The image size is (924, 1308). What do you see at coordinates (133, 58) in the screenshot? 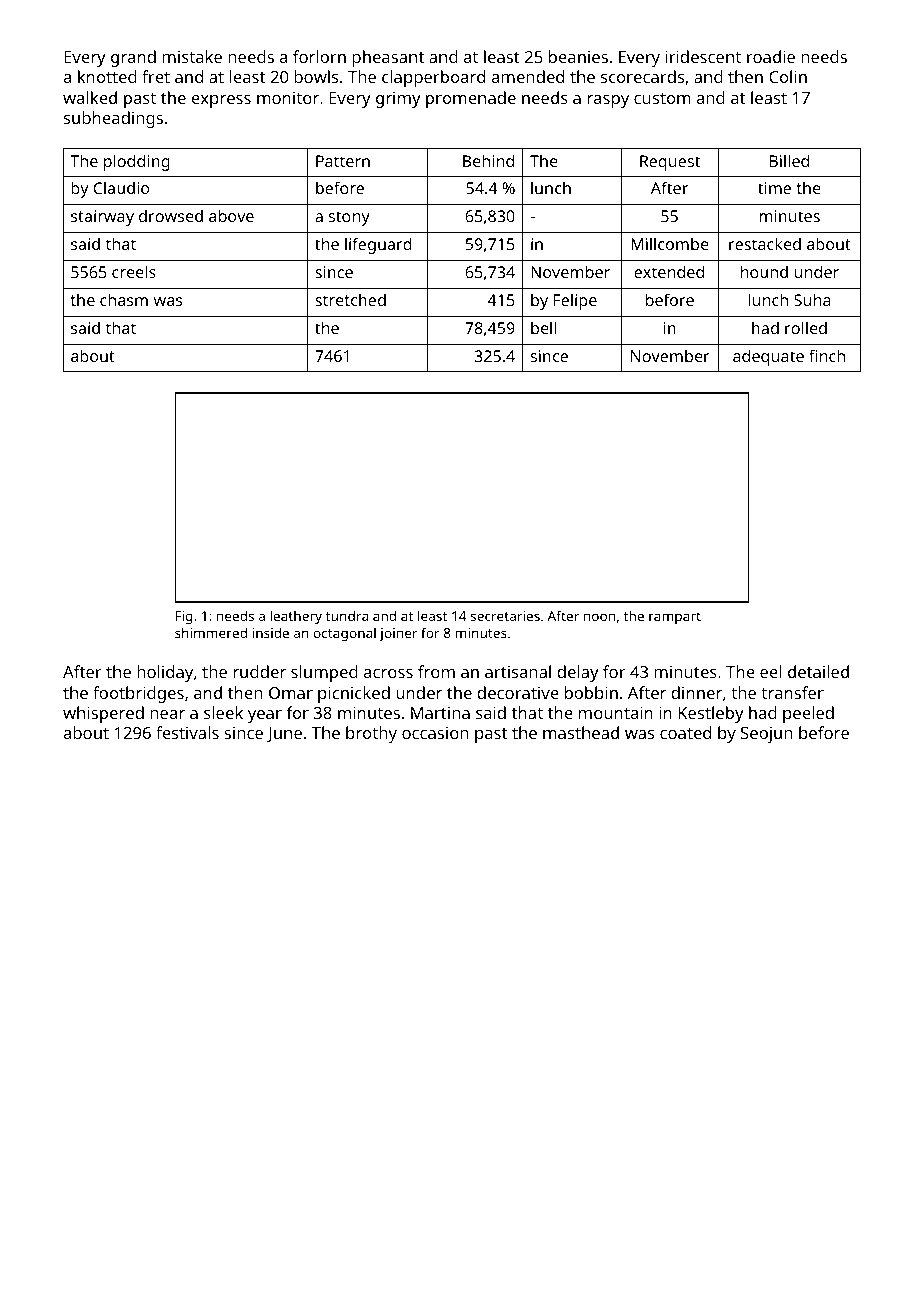
I see `grand` at bounding box center [133, 58].
